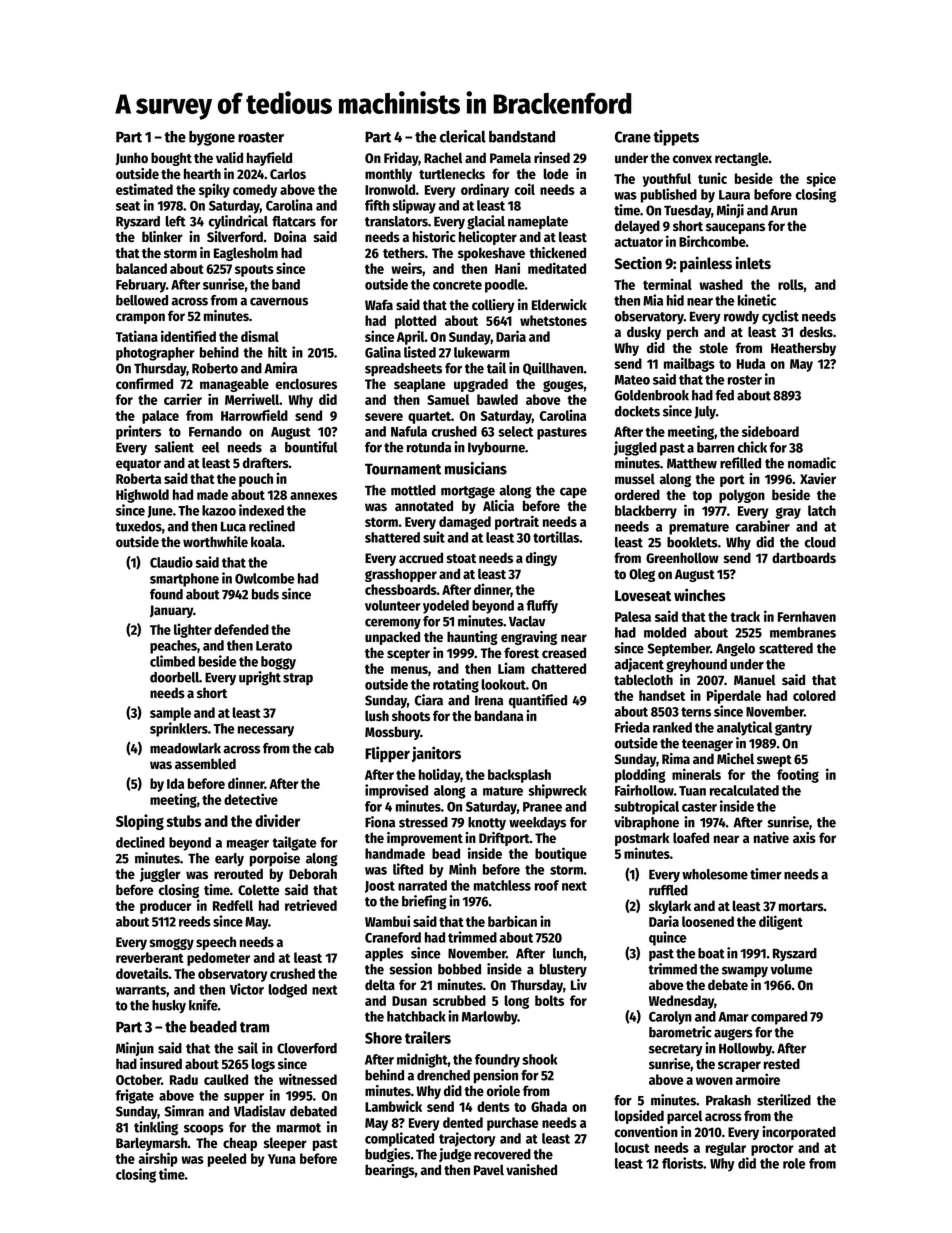 This image has width=952, height=1233. What do you see at coordinates (804, 557) in the image?
I see `dartboards` at bounding box center [804, 557].
